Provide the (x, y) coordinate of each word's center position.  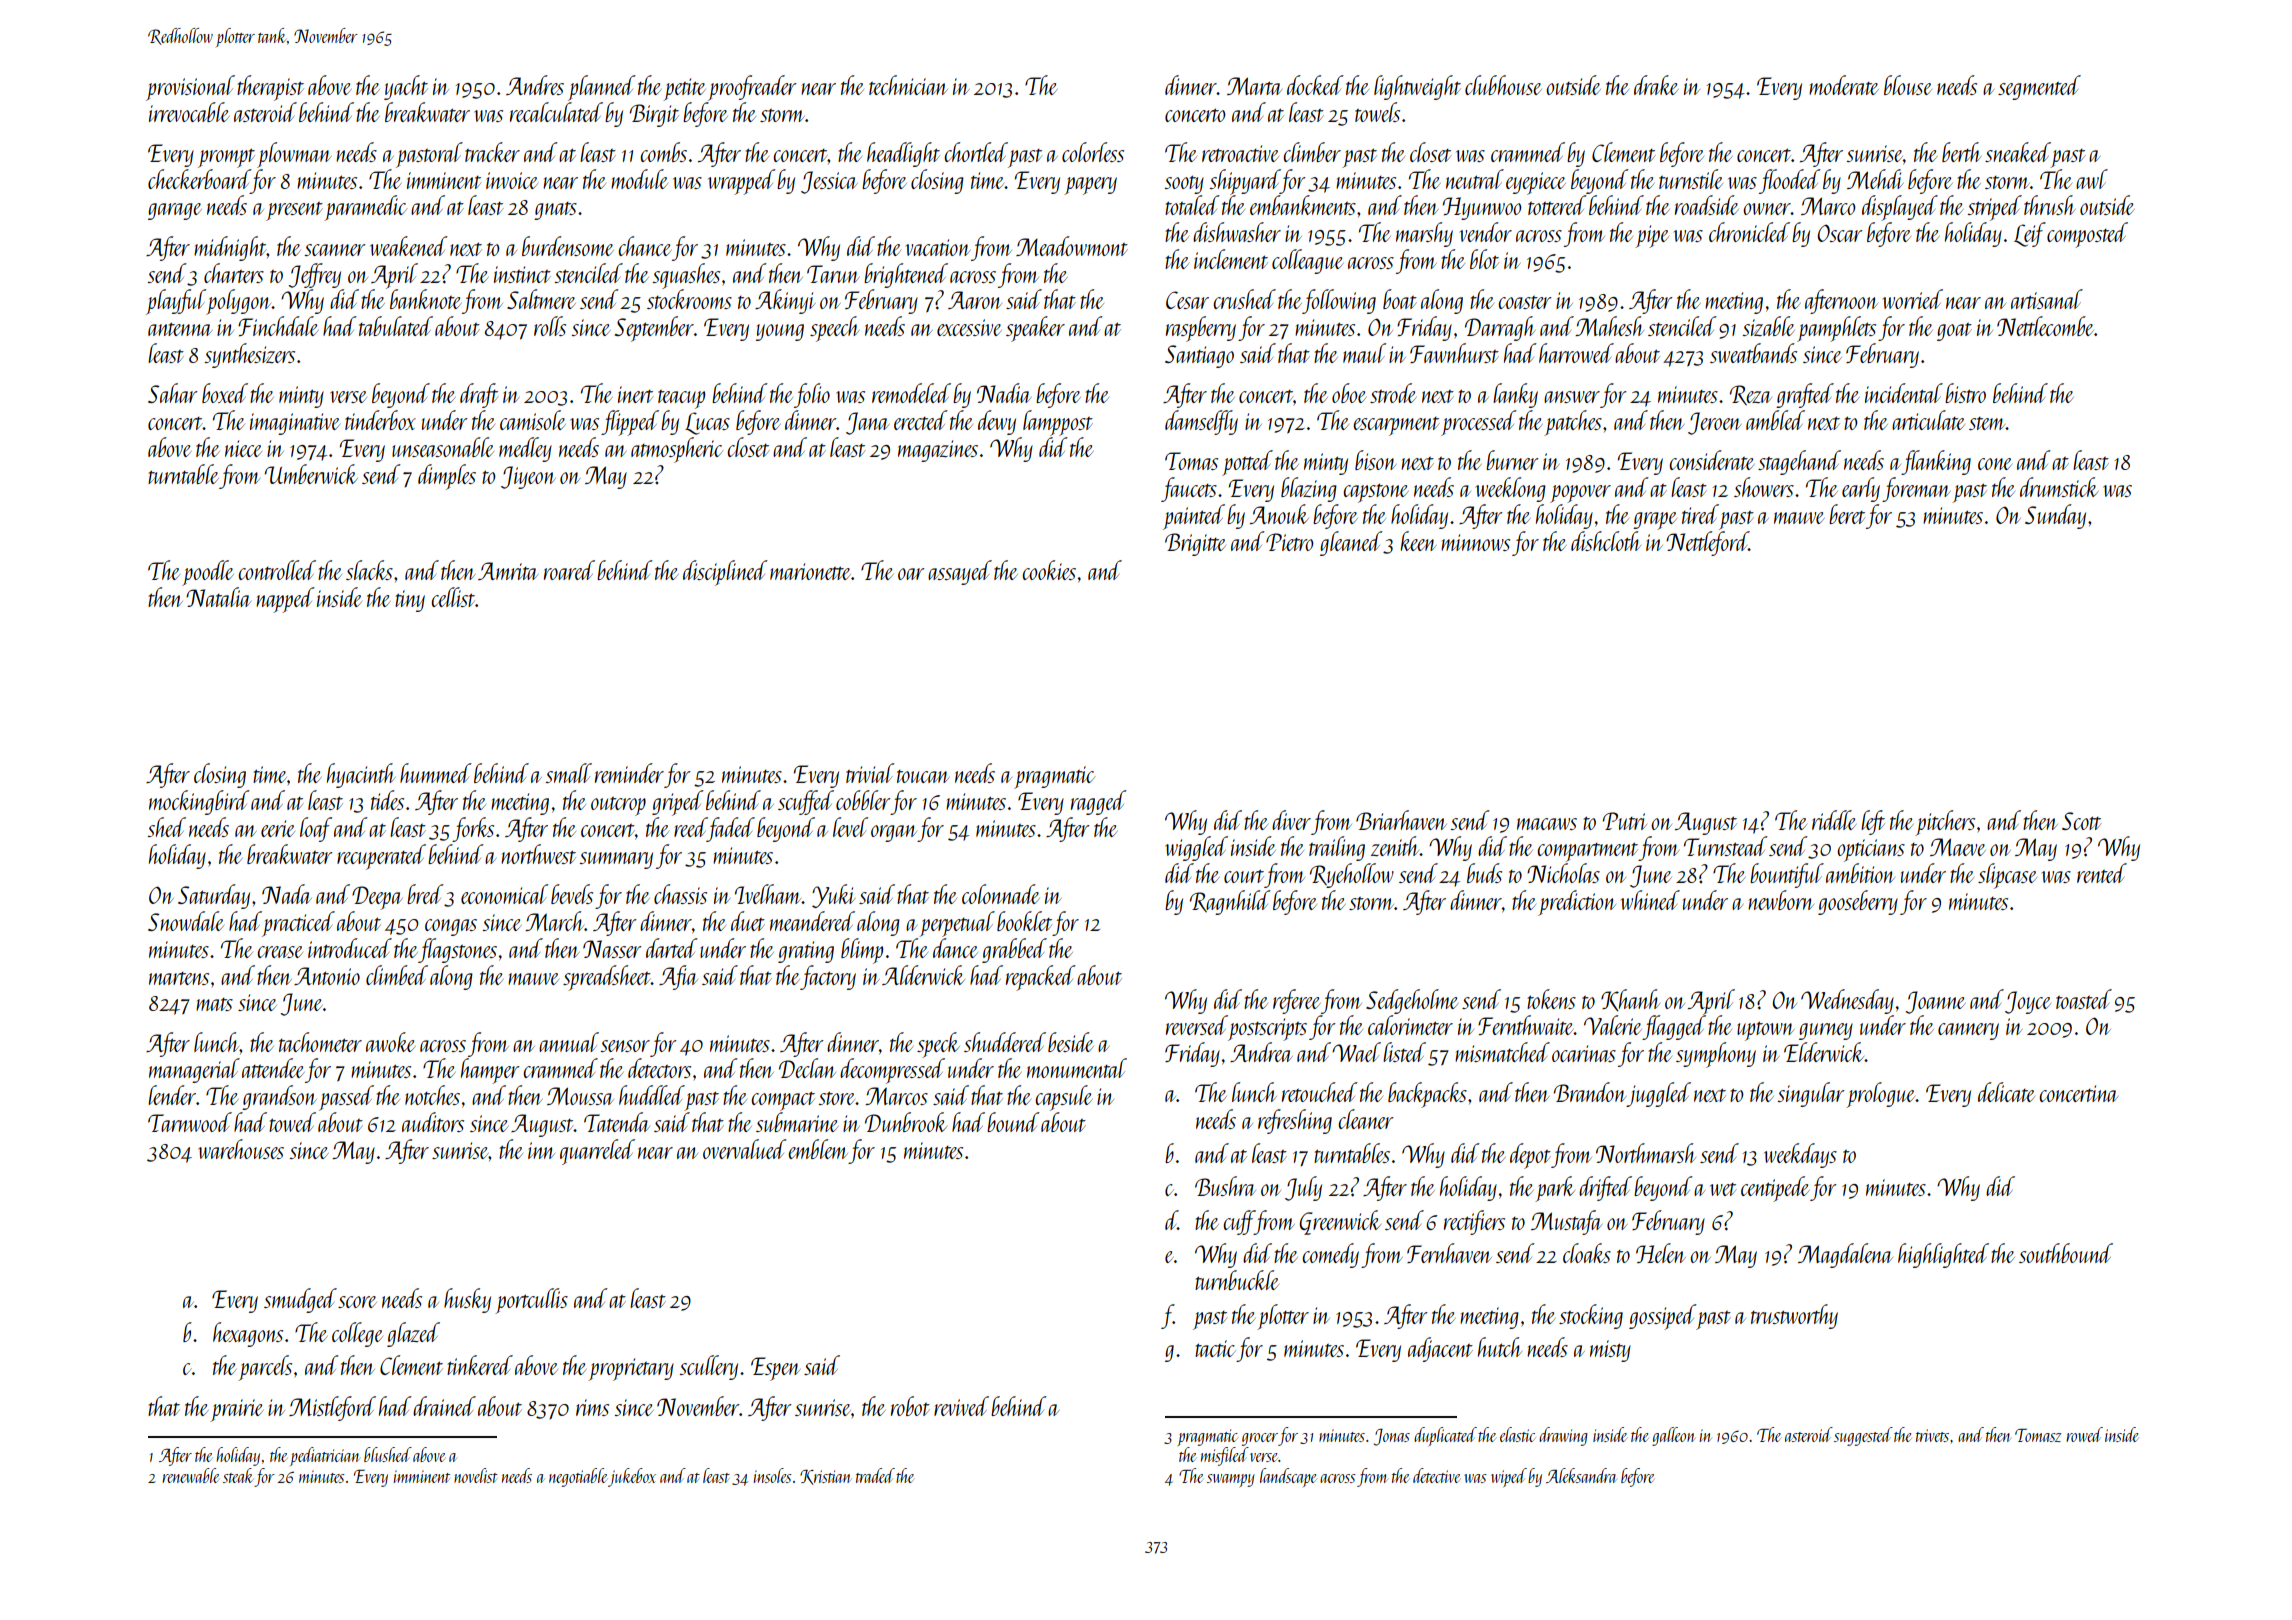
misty (1610, 1351)
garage (175, 211)
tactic (1215, 1348)
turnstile (1691, 179)
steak (238, 1475)
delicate (2006, 1092)
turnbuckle (1237, 1280)
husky (467, 1300)
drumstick (2059, 487)
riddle (1834, 820)
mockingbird (199, 802)
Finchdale (278, 326)
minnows (1475, 542)
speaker (1035, 329)
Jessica (829, 182)
